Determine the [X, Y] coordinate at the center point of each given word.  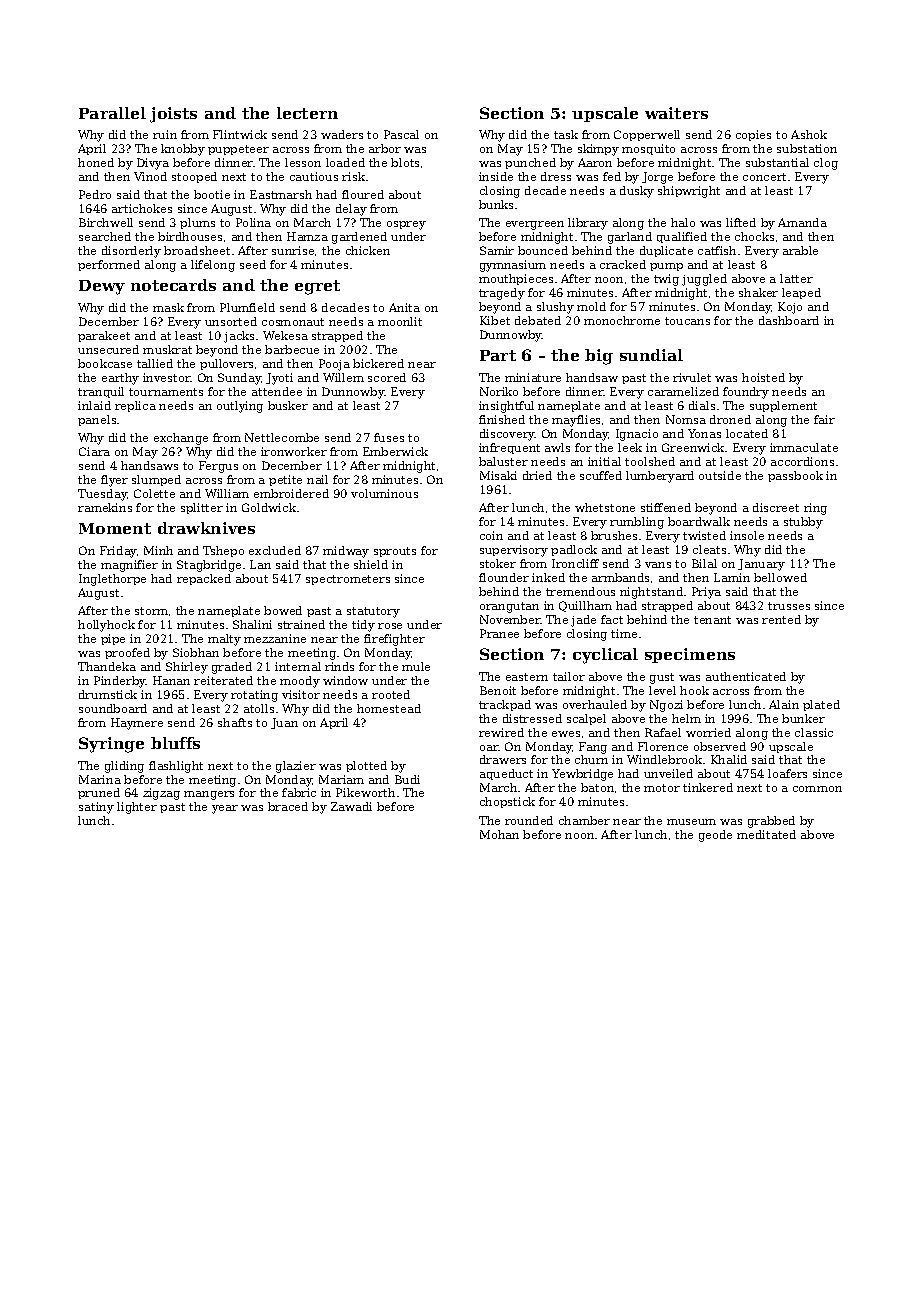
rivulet [692, 377]
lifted [741, 222]
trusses [789, 606]
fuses [389, 437]
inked [548, 577]
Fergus [218, 467]
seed [253, 264]
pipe [113, 639]
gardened [359, 238]
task [566, 134]
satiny [96, 808]
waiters [676, 113]
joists [173, 115]
